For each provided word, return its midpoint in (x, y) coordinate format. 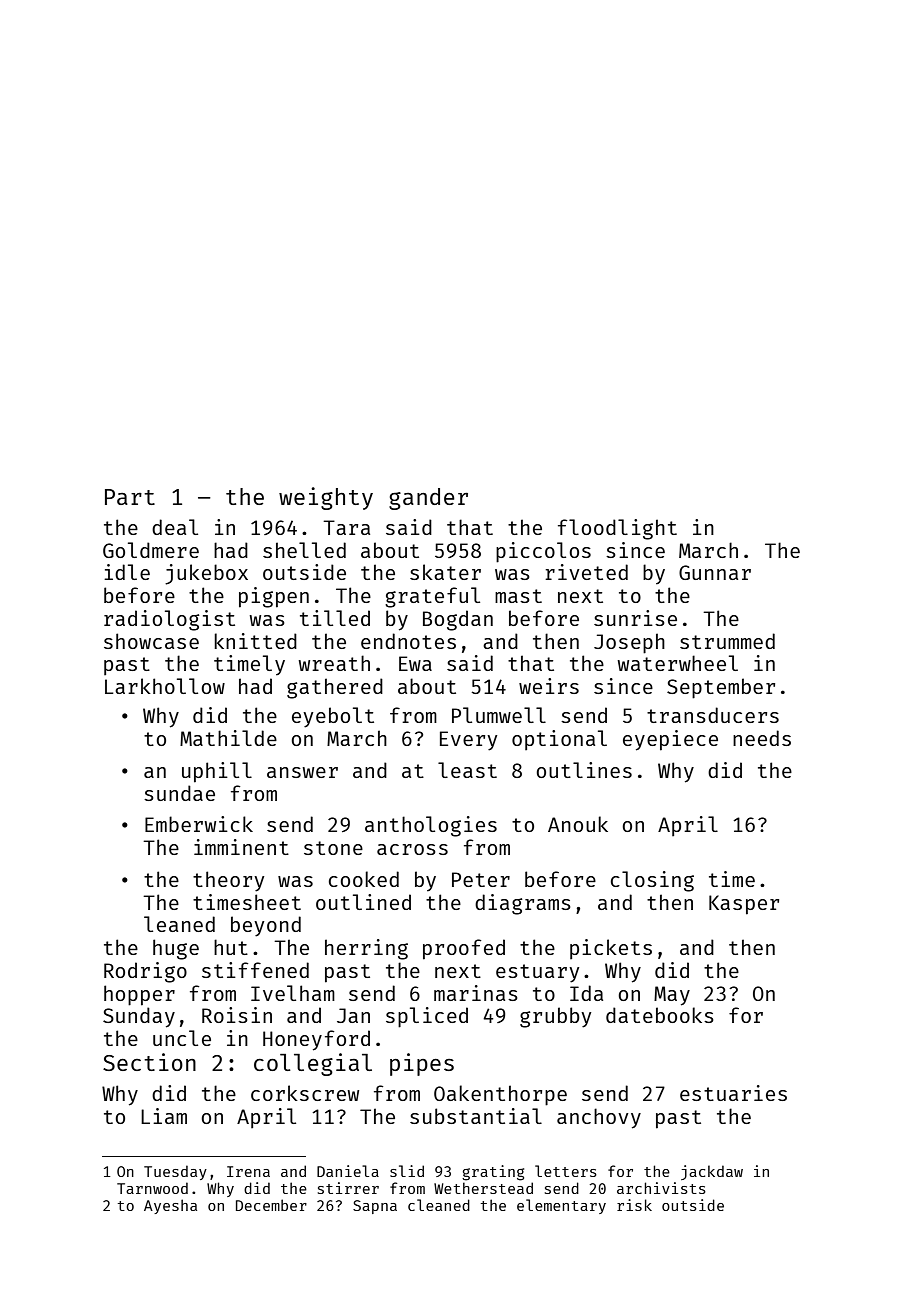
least (467, 770)
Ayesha (170, 1206)
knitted (255, 641)
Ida (586, 993)
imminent (241, 847)
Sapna (375, 1207)
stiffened (255, 970)
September (721, 688)
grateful (432, 597)
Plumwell (499, 715)
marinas (476, 993)
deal (175, 527)
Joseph (629, 643)
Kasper (744, 905)
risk (634, 1205)
